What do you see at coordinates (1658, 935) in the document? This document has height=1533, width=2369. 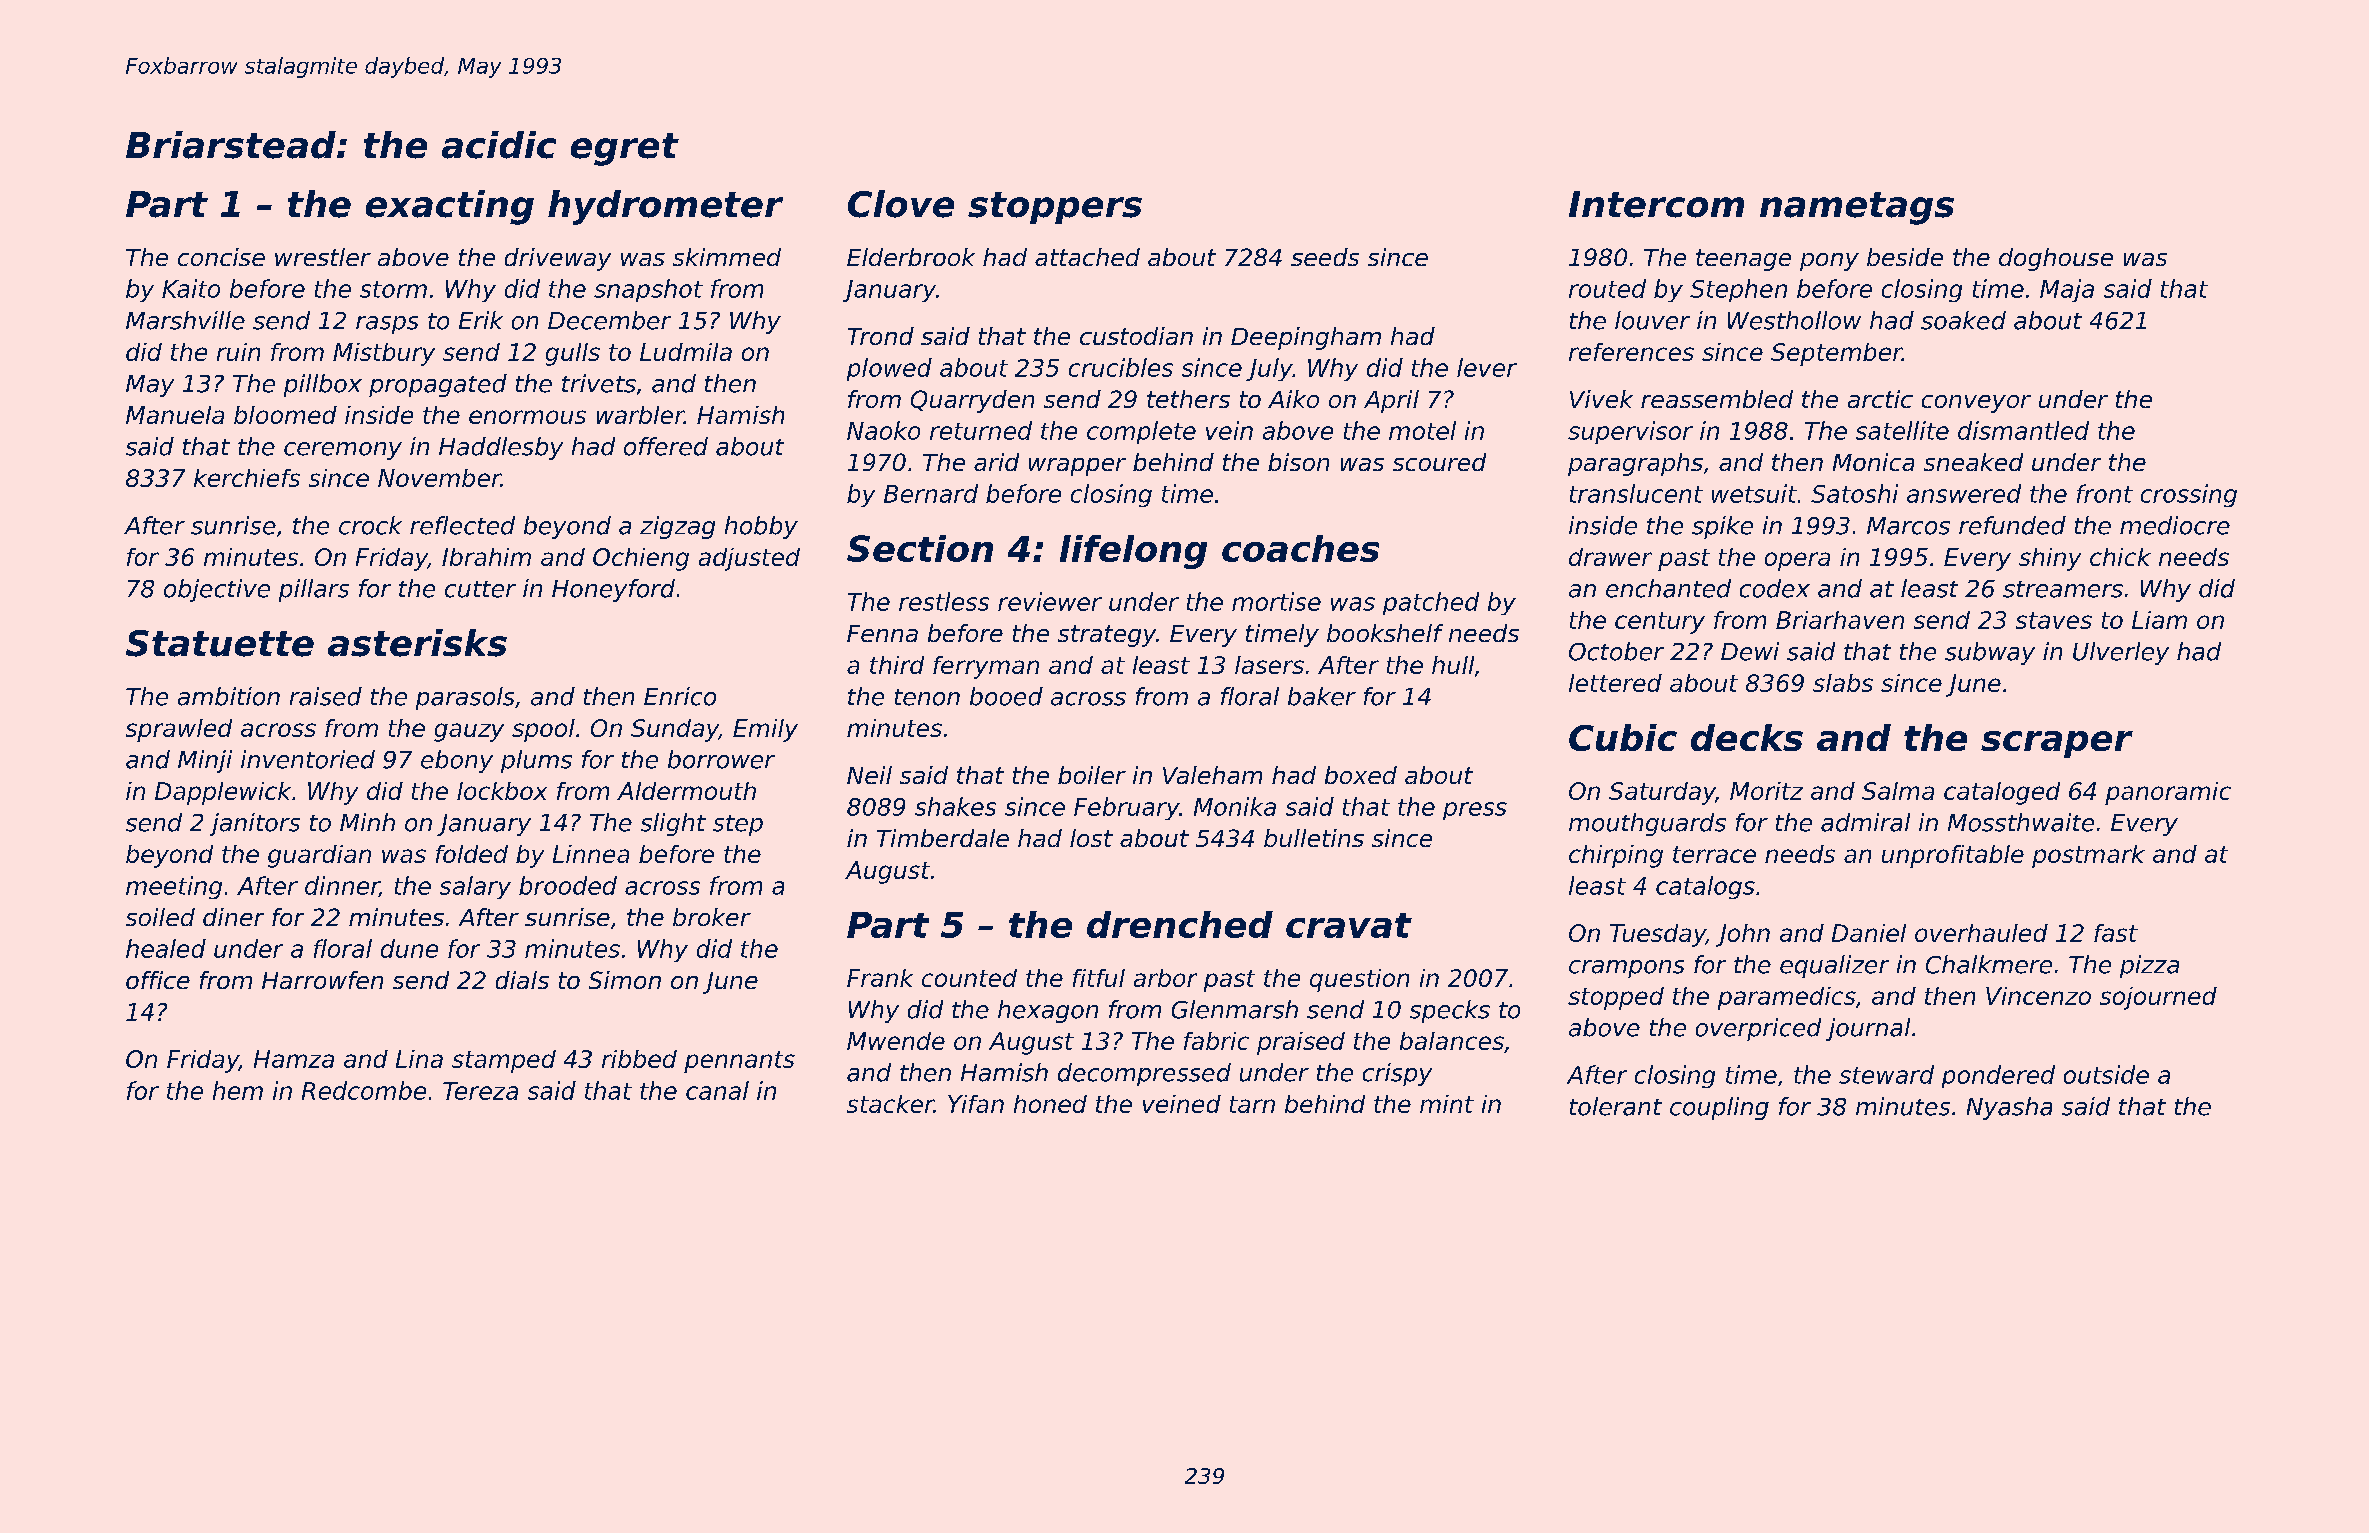 I see `Tuesday` at bounding box center [1658, 935].
